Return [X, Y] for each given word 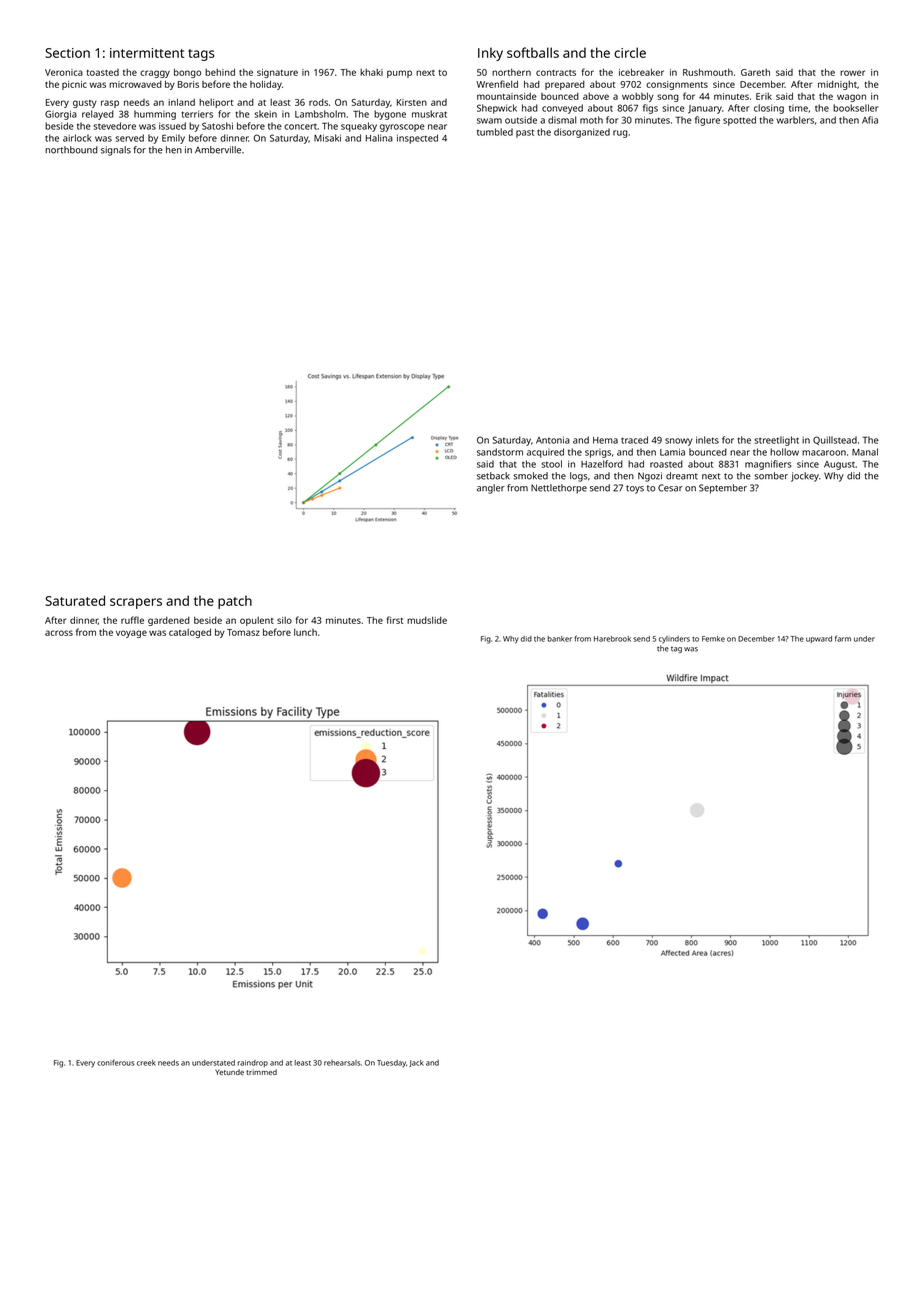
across [59, 633]
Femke [713, 639]
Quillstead [835, 440]
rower [852, 73]
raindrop [253, 1063]
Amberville [218, 150]
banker [560, 639]
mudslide [427, 620]
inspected [417, 139]
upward [819, 639]
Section [68, 53]
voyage [131, 634]
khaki [371, 72]
